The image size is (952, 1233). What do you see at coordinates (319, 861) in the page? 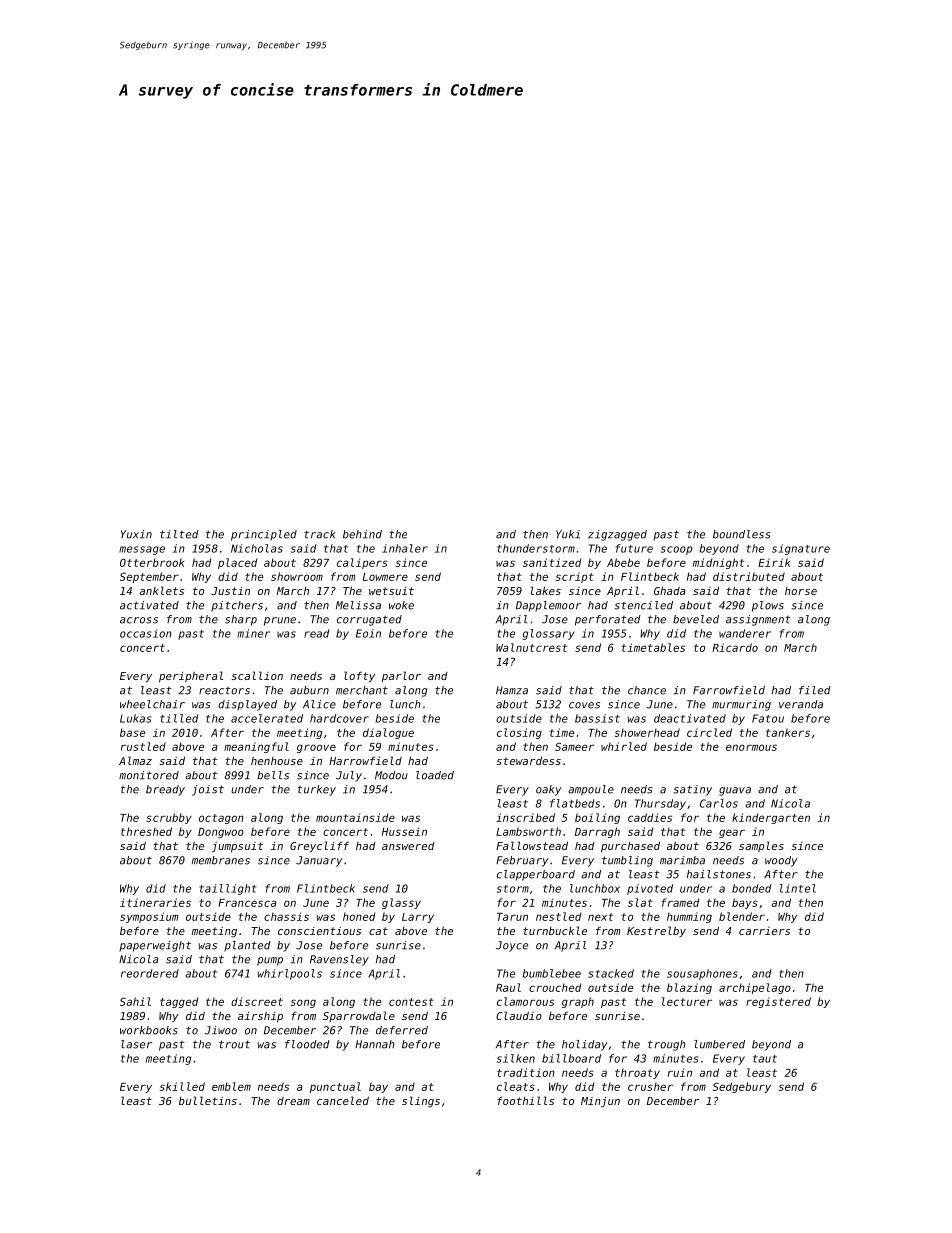
I see `January` at bounding box center [319, 861].
